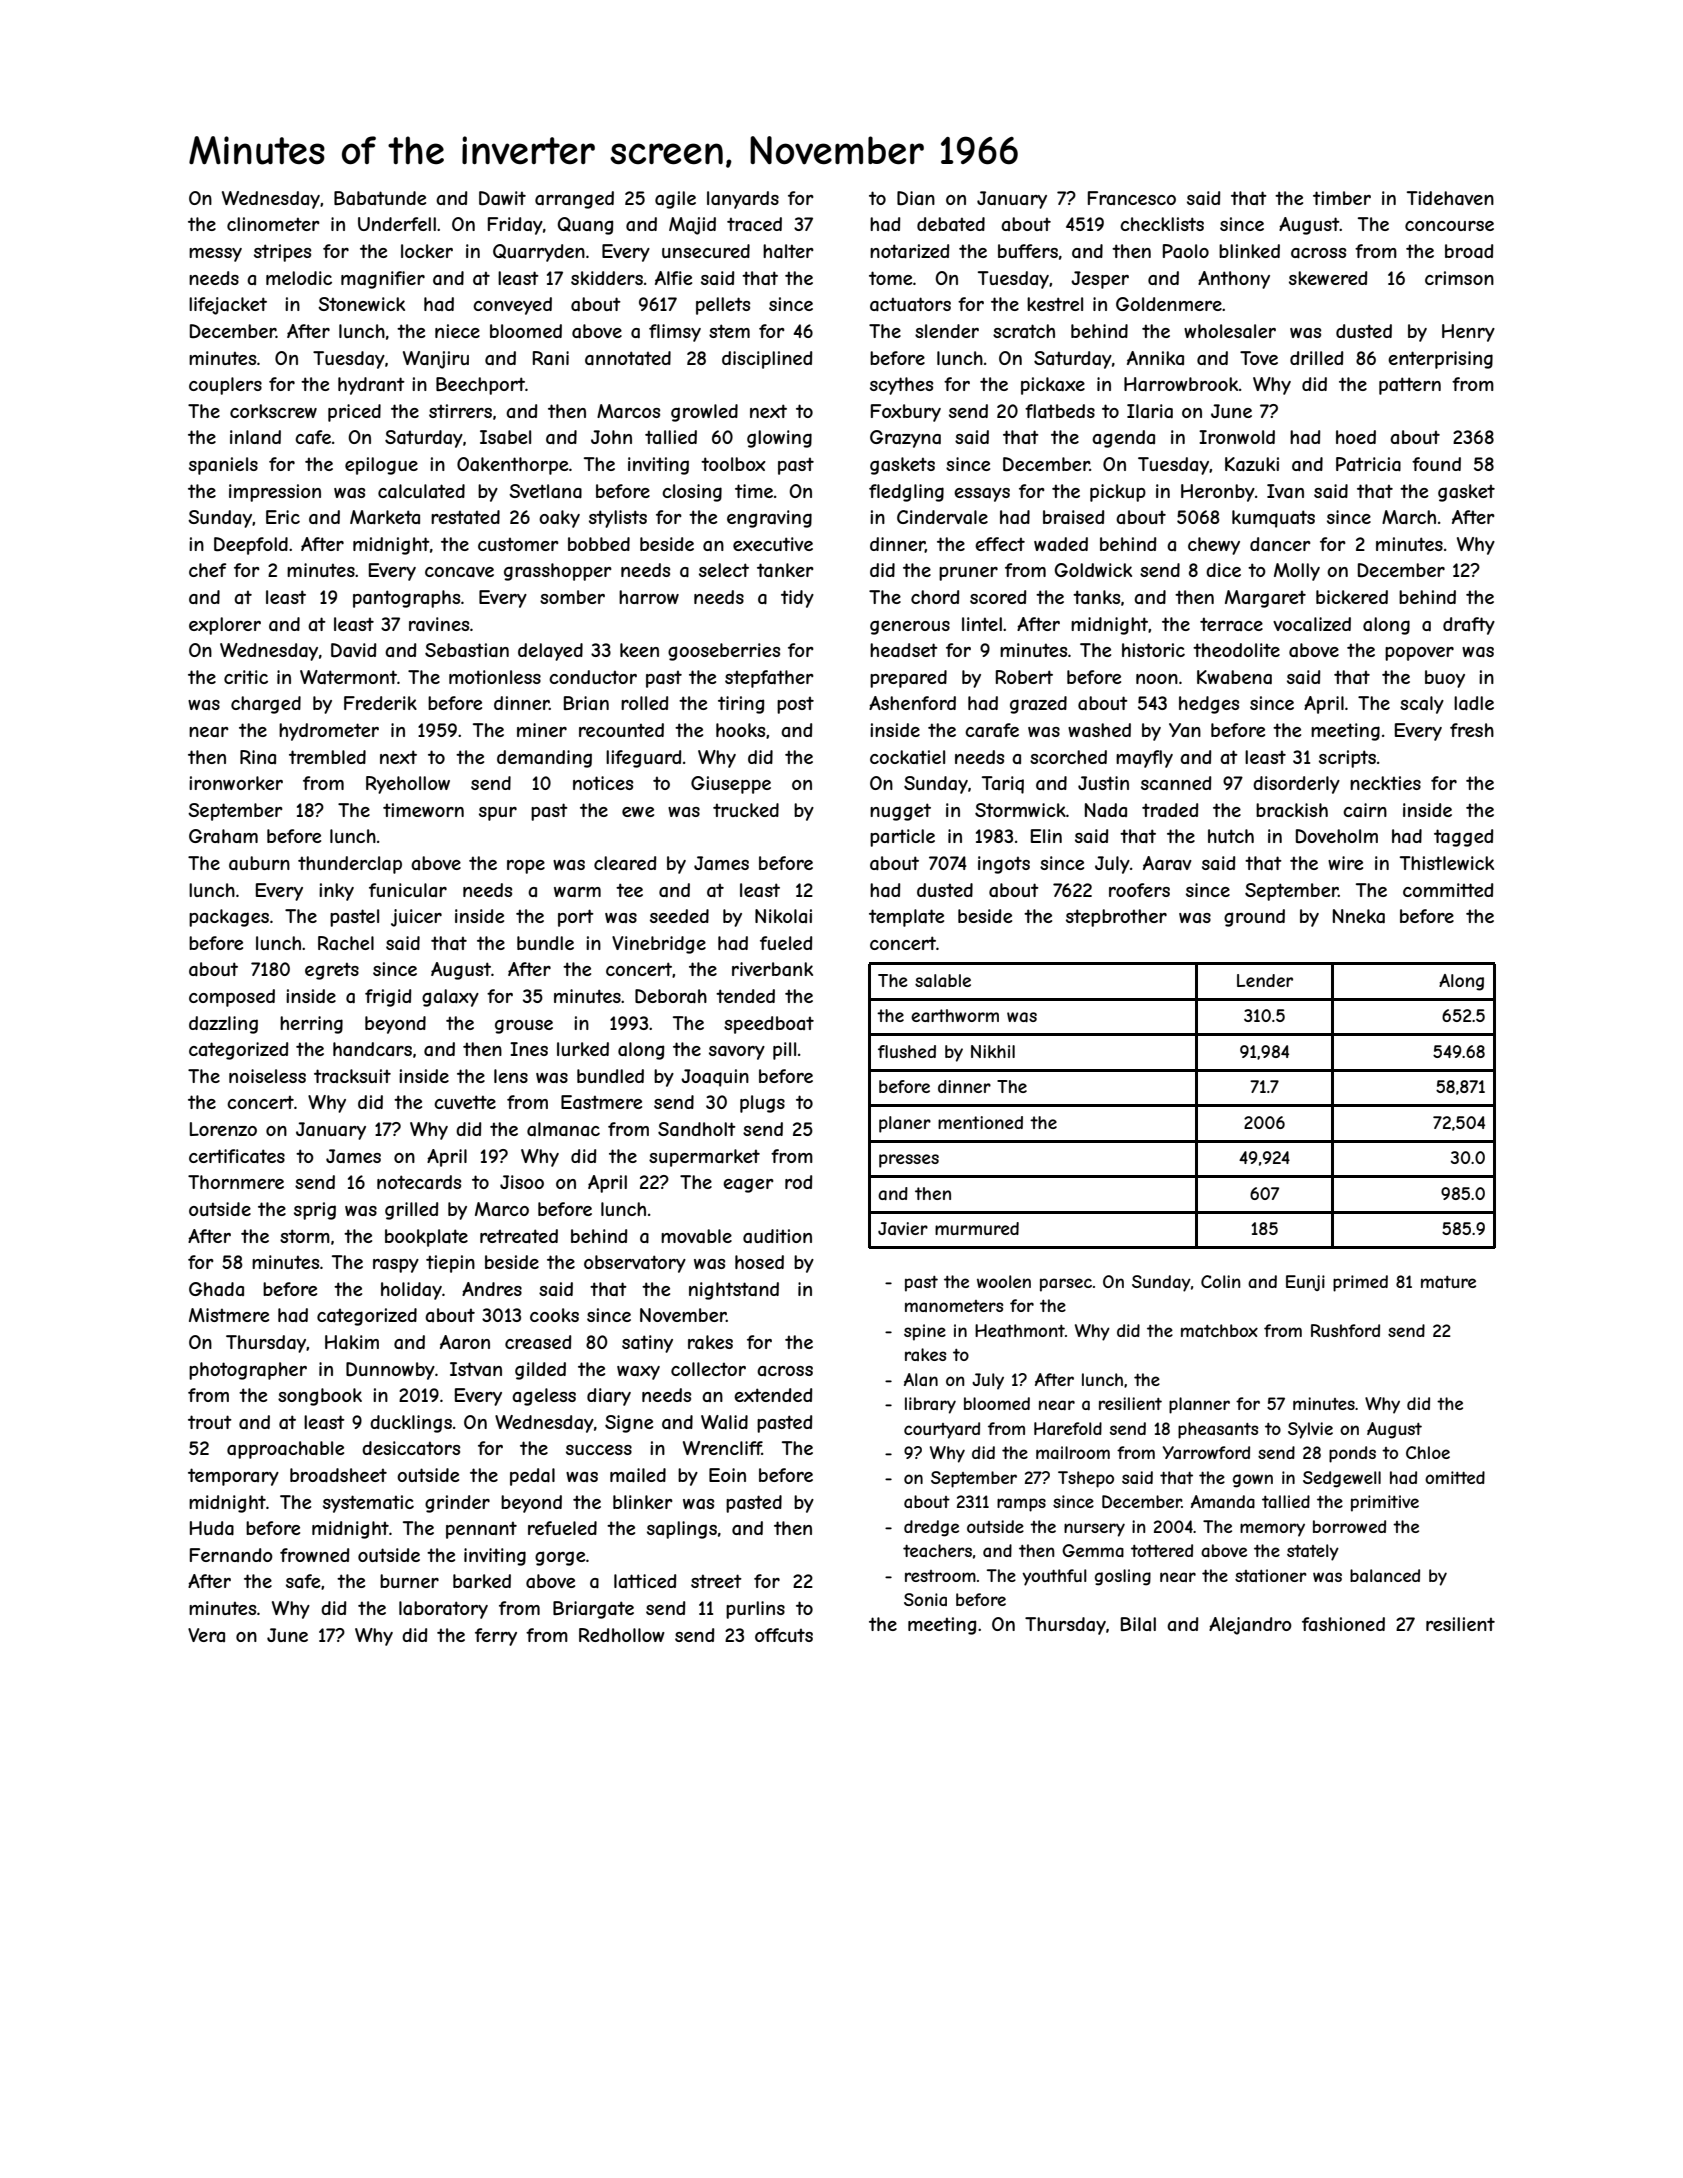  What do you see at coordinates (1365, 810) in the screenshot?
I see `cairn` at bounding box center [1365, 810].
